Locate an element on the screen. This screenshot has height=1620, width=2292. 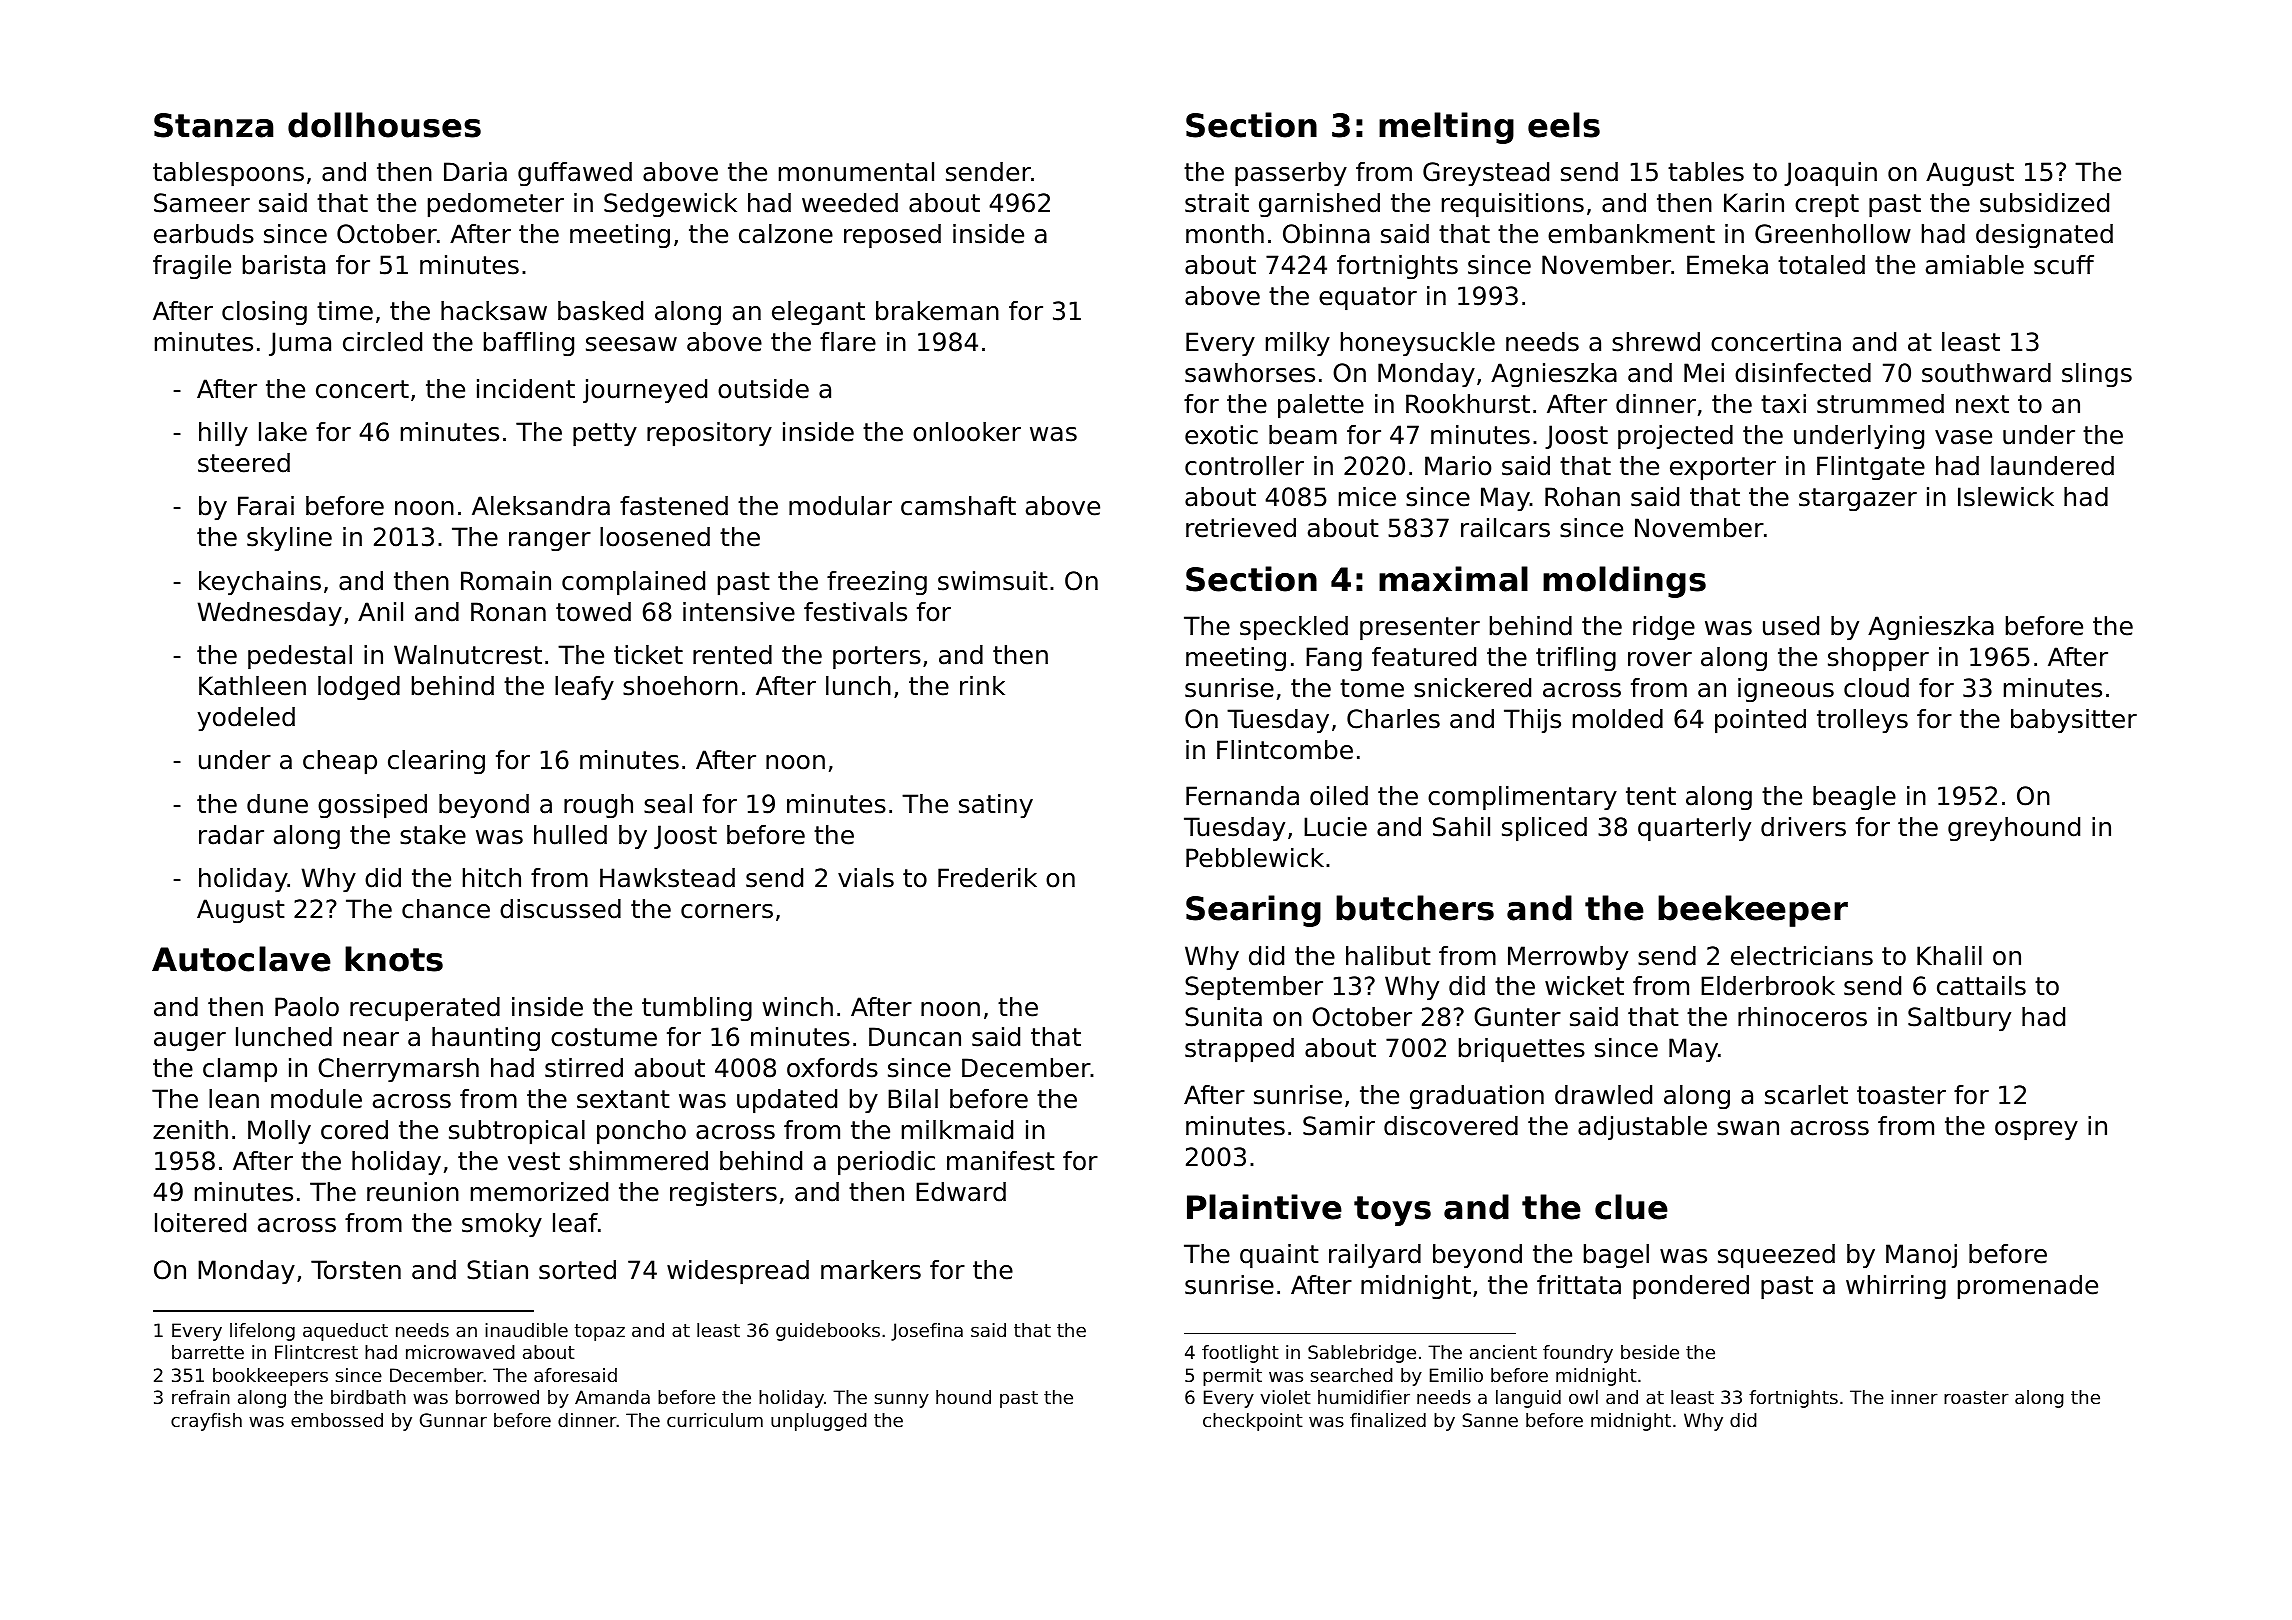
guffawed is located at coordinates (575, 174).
